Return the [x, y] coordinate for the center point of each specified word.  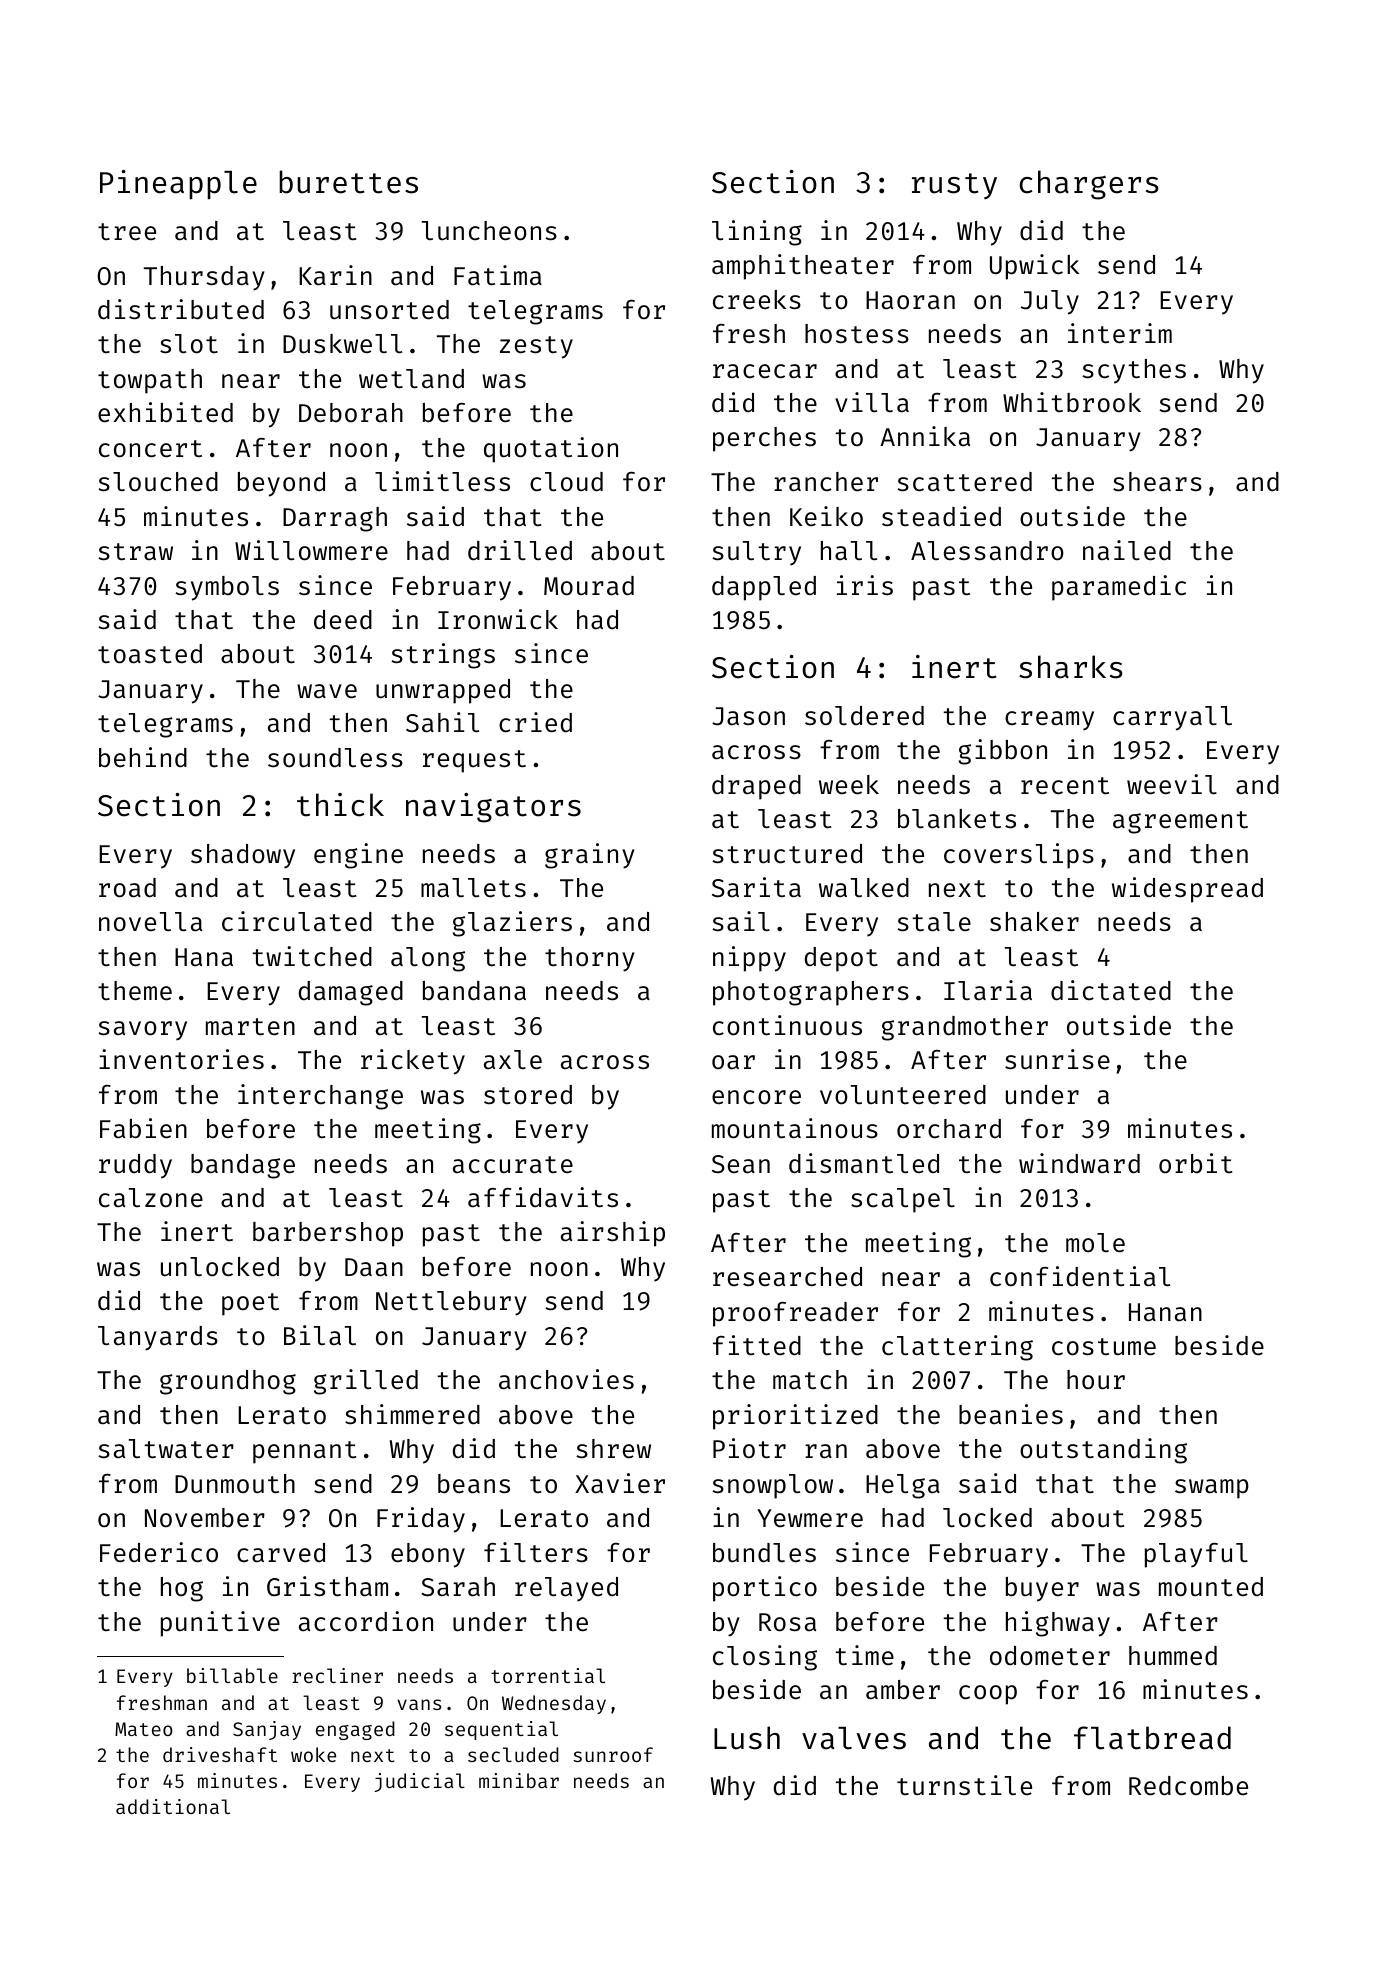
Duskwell [342, 344]
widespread [1187, 890]
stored [528, 1095]
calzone [151, 1198]
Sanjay [267, 1730]
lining [757, 233]
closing [765, 1658]
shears [1157, 482]
